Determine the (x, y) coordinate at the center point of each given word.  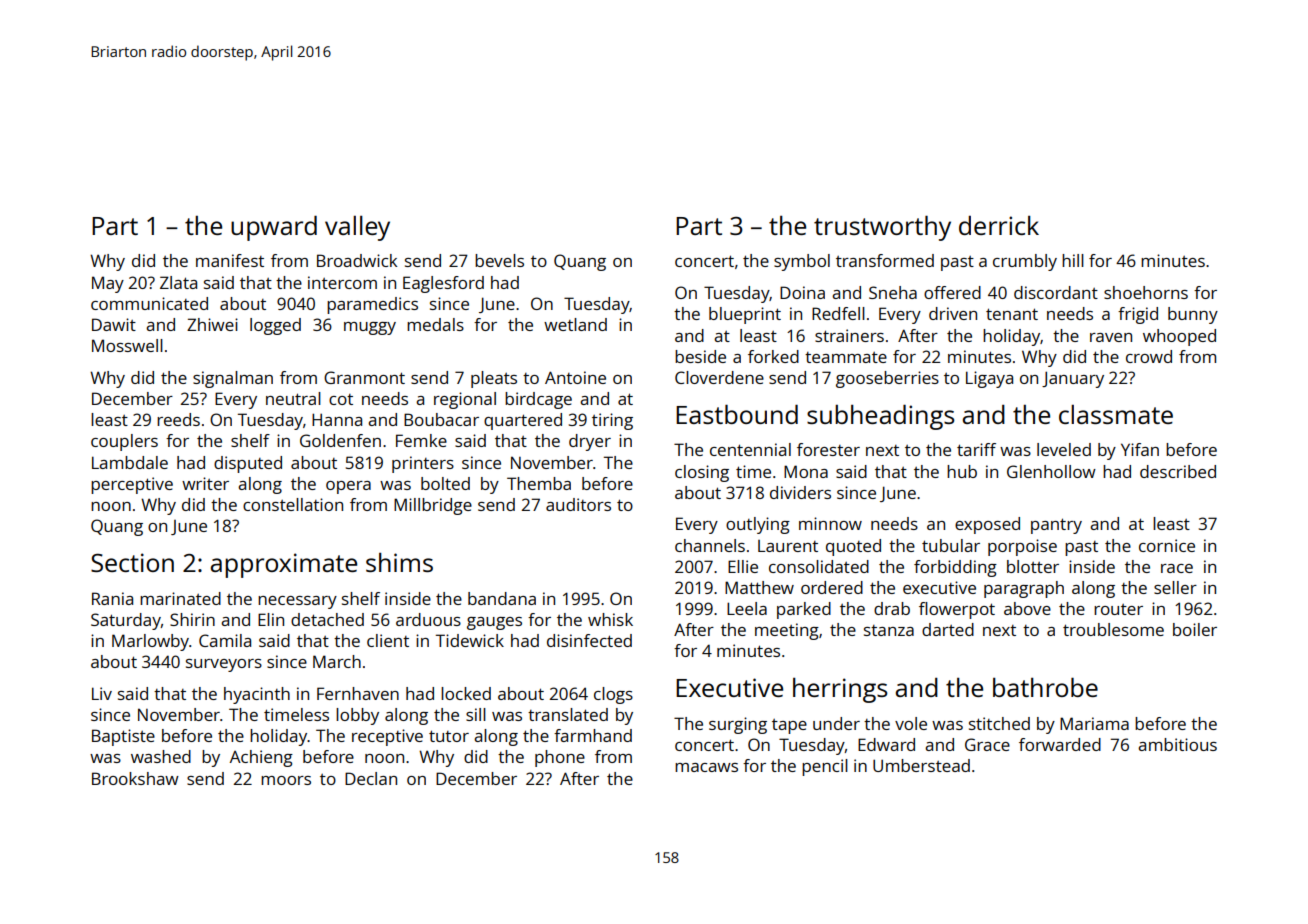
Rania (112, 598)
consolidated (819, 566)
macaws (706, 767)
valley (357, 228)
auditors (578, 504)
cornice (1167, 545)
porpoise (1022, 547)
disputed (248, 464)
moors (286, 780)
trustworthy (882, 228)
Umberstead (921, 765)
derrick (999, 225)
